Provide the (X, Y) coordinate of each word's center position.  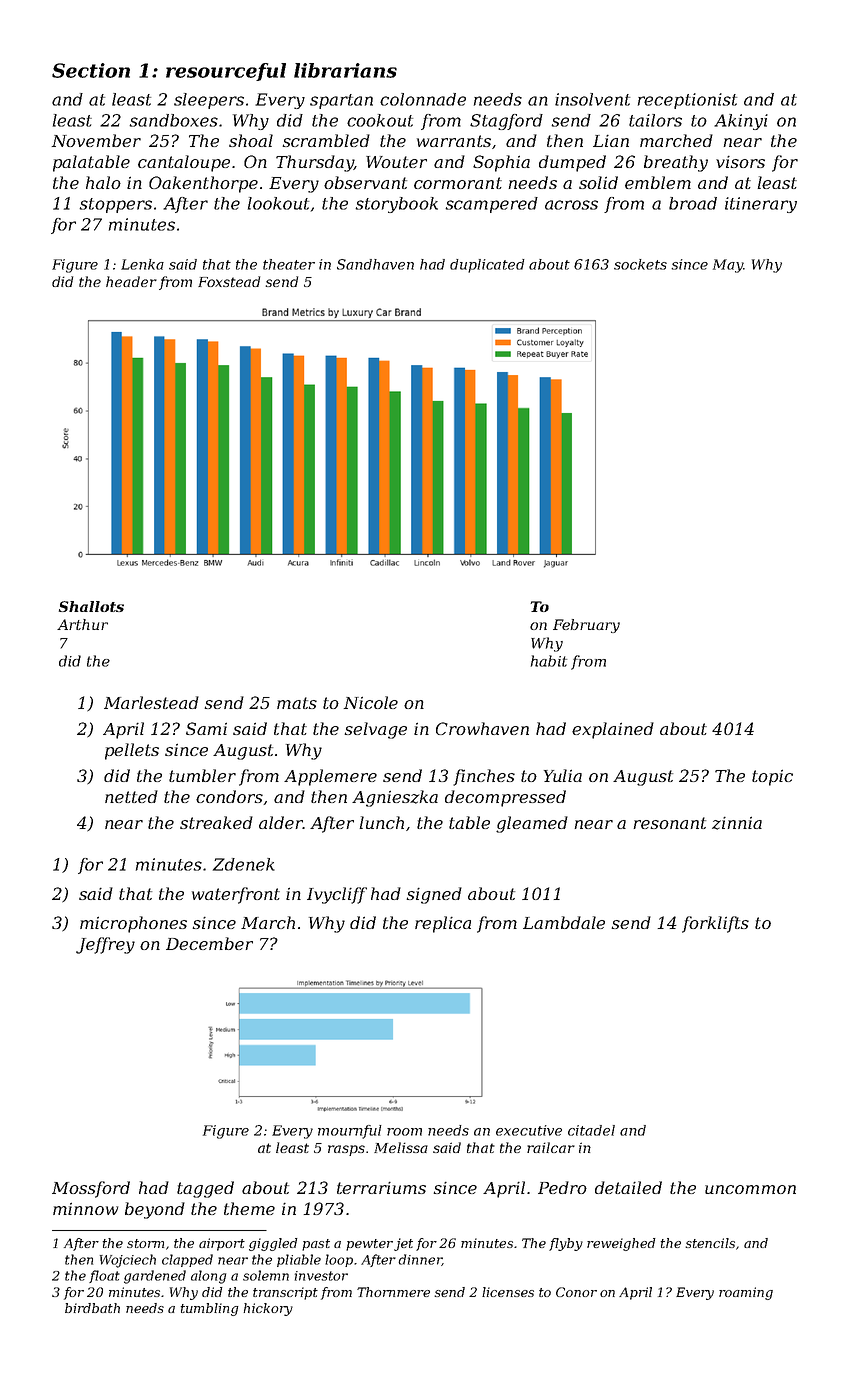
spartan (341, 101)
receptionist (687, 101)
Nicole (370, 702)
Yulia (563, 775)
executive (529, 1130)
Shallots (91, 606)
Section (91, 70)
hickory (268, 1309)
